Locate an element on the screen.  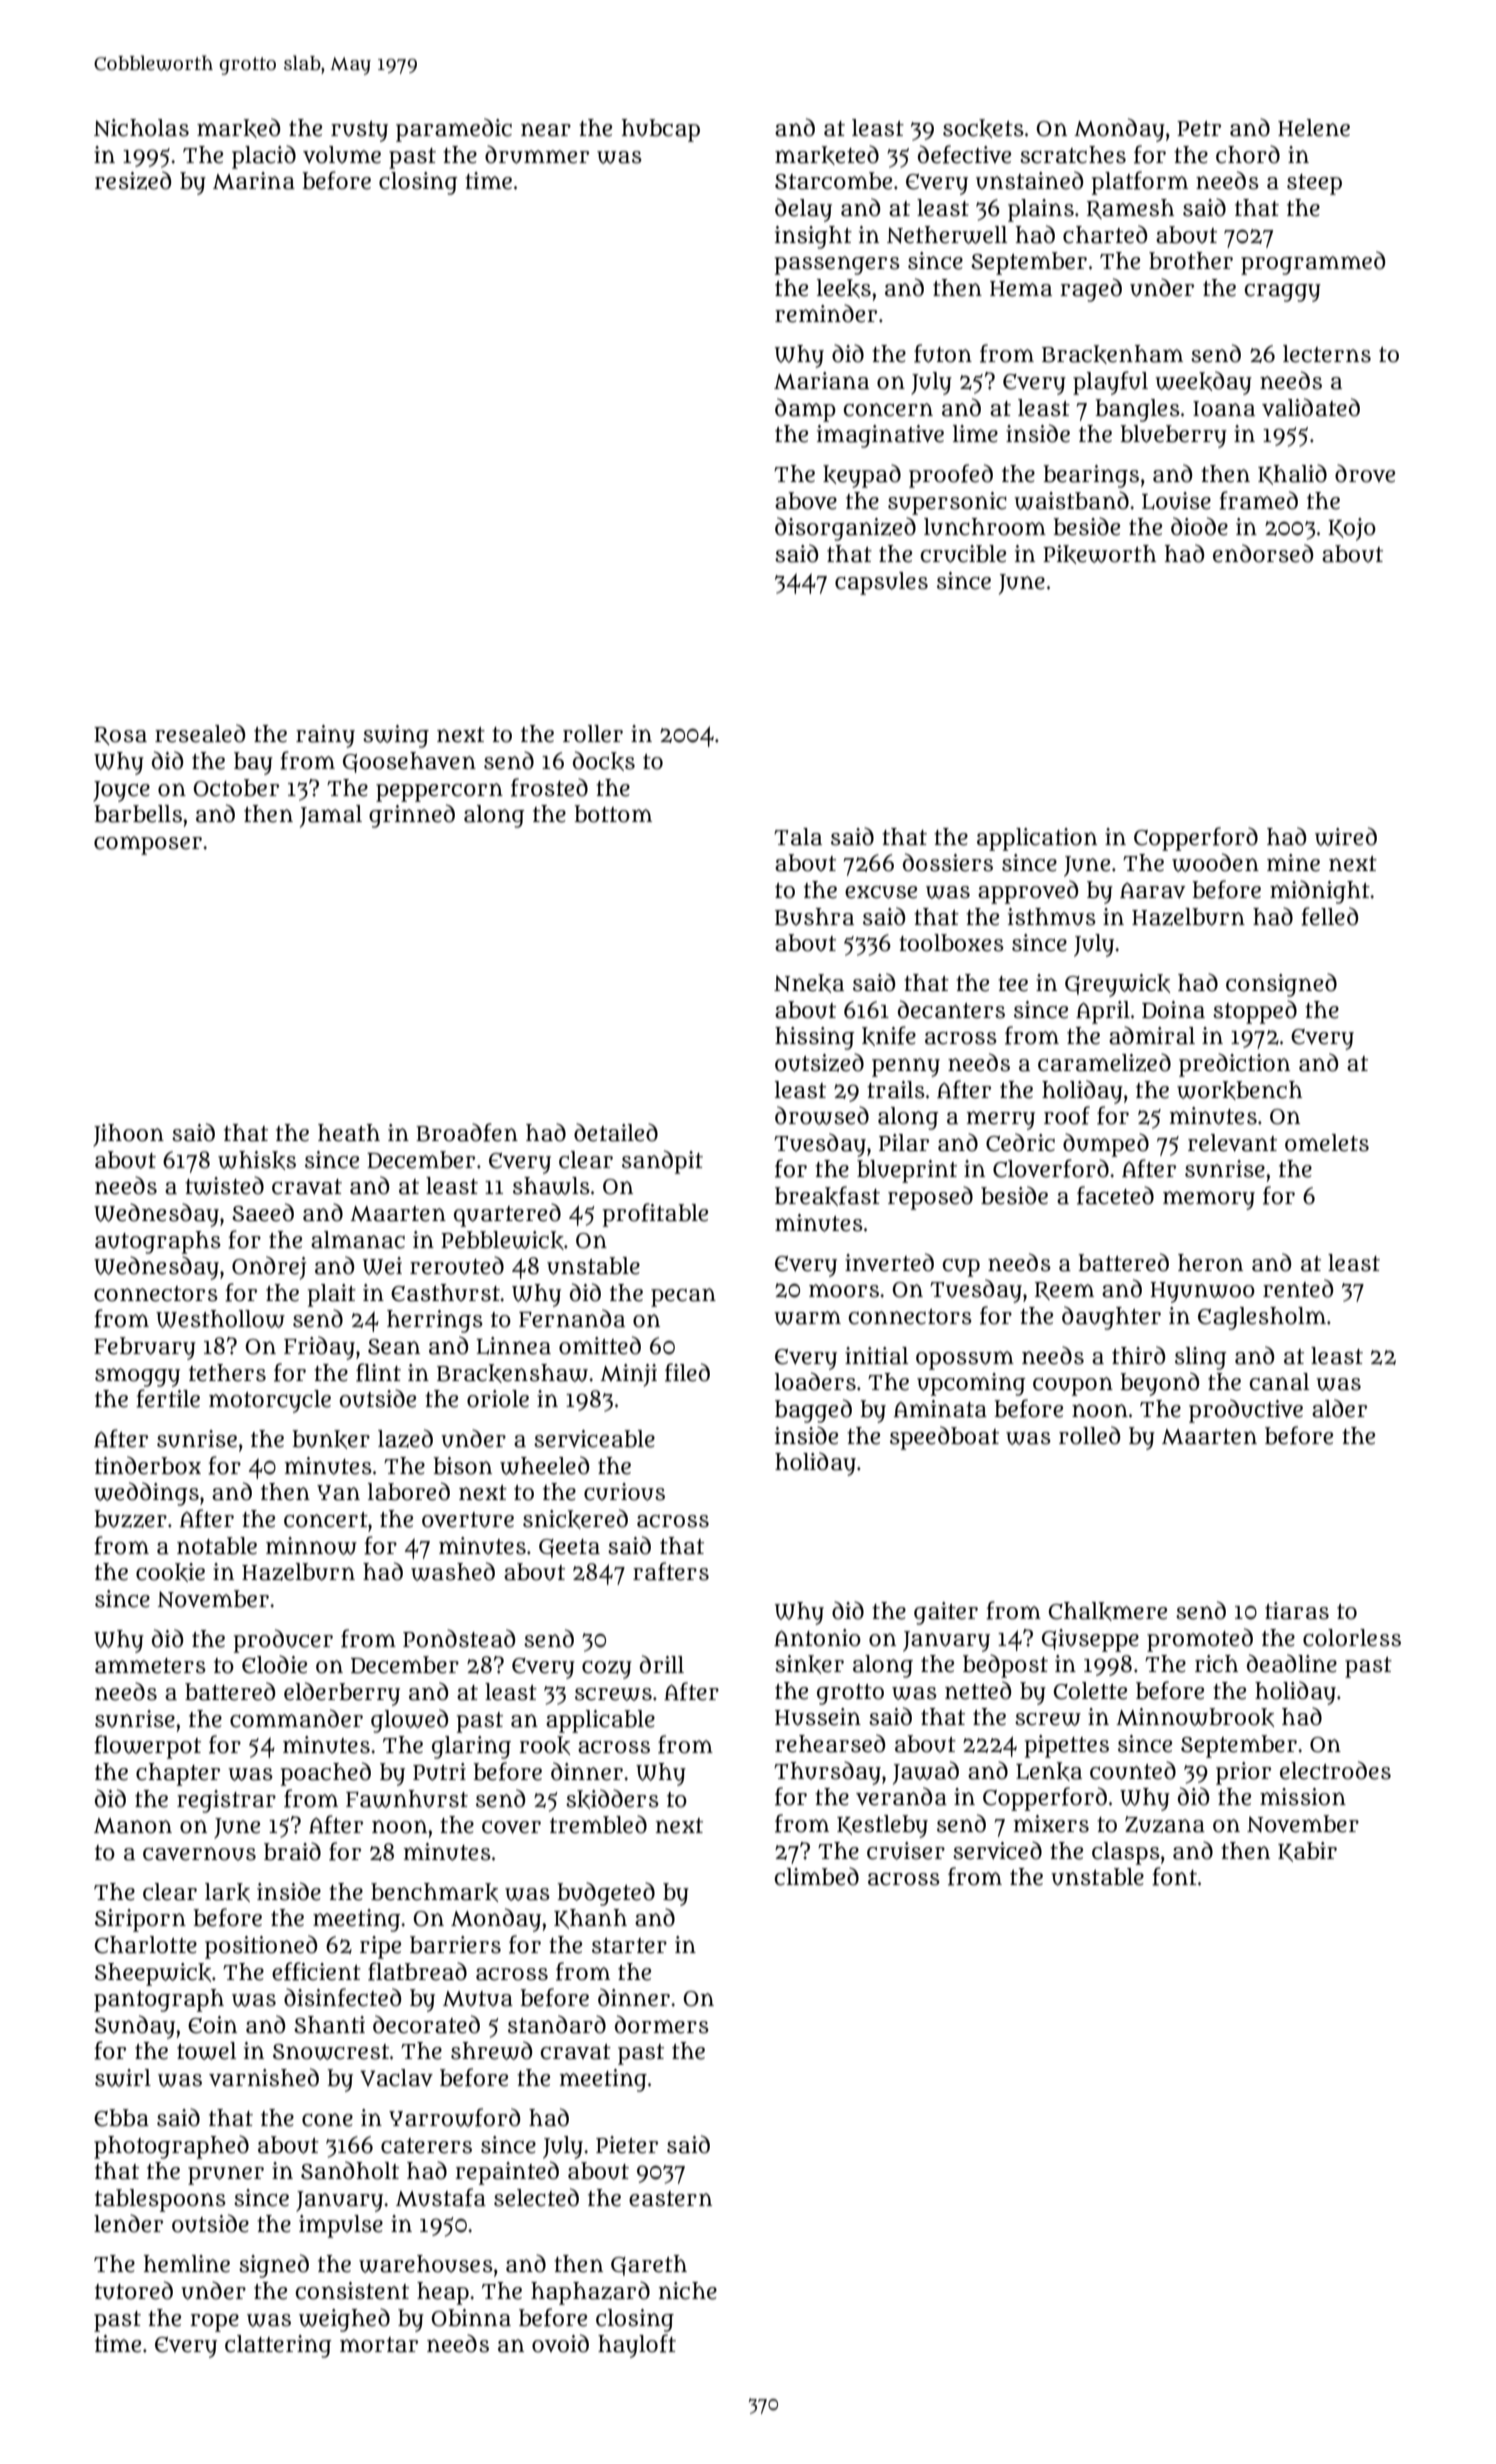
niche is located at coordinates (688, 2291).
